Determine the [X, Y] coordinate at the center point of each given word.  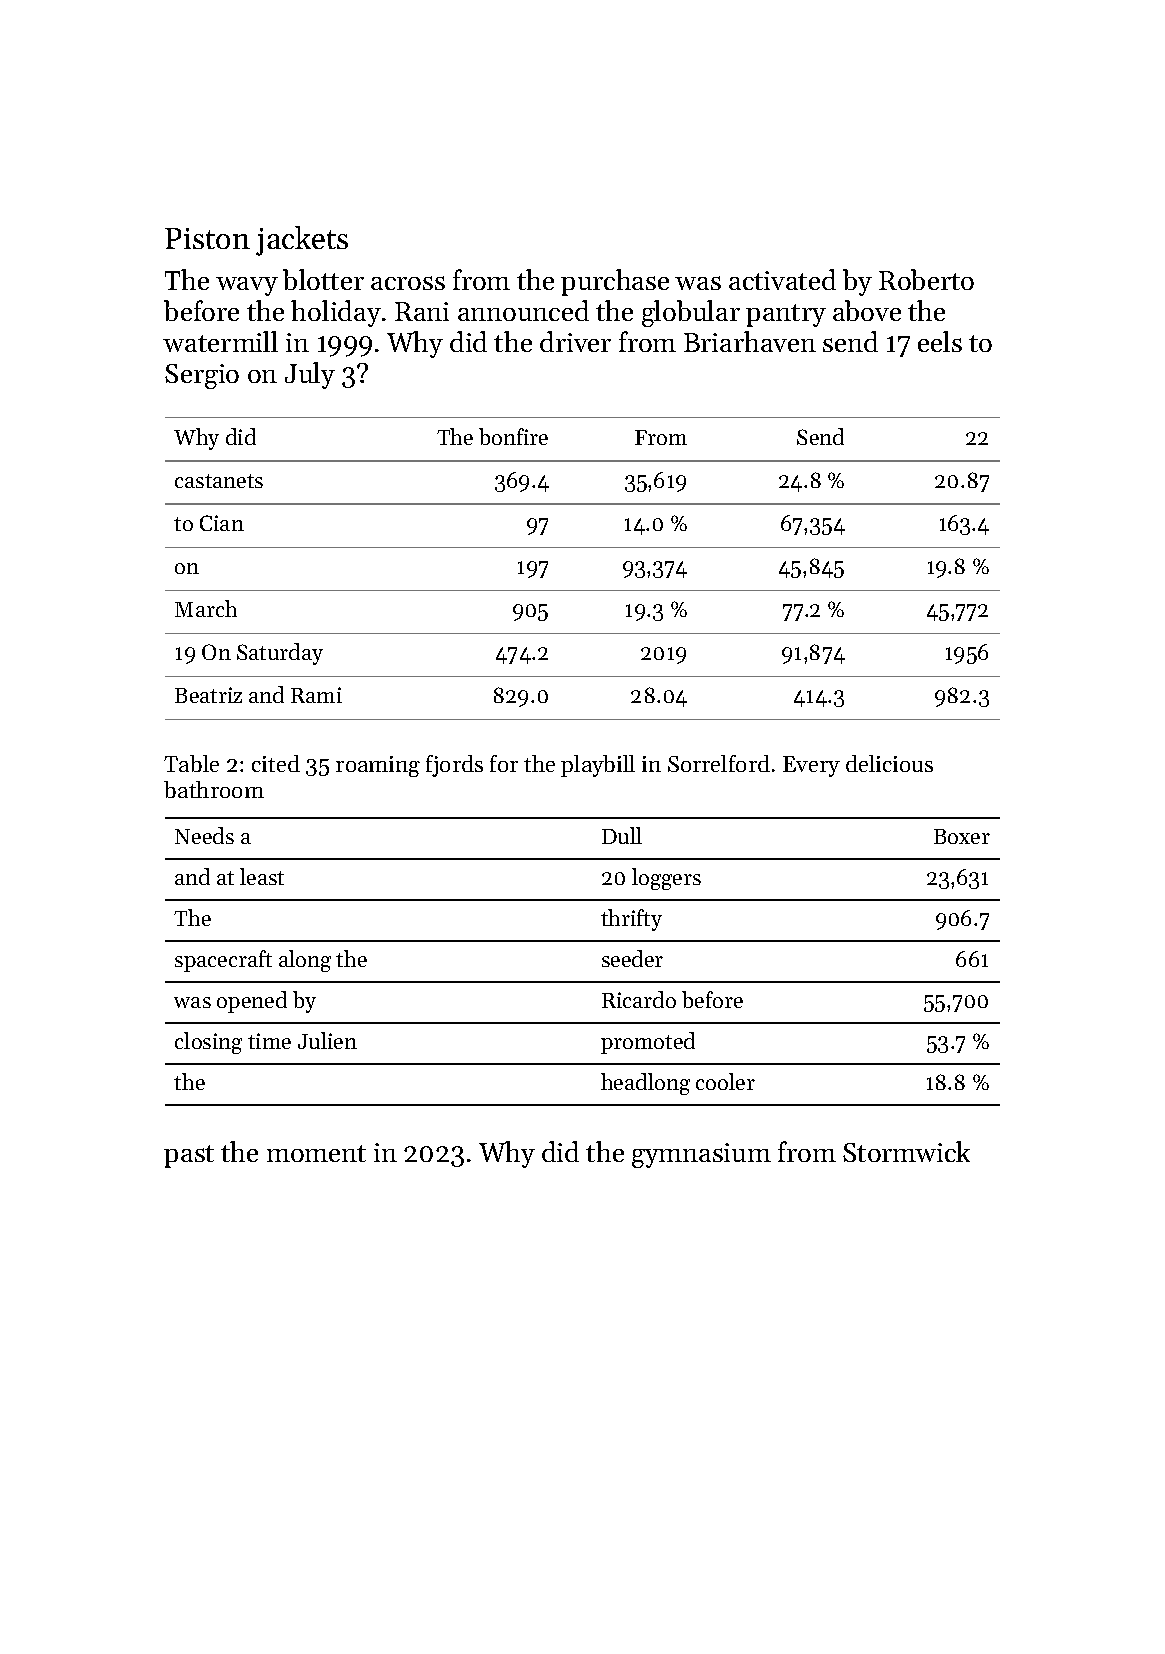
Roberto [926, 279]
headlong [645, 1084]
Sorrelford [719, 763]
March [206, 608]
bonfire [513, 436]
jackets [302, 241]
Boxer [962, 836]
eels [940, 341]
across [408, 283]
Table [191, 763]
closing [208, 1043]
